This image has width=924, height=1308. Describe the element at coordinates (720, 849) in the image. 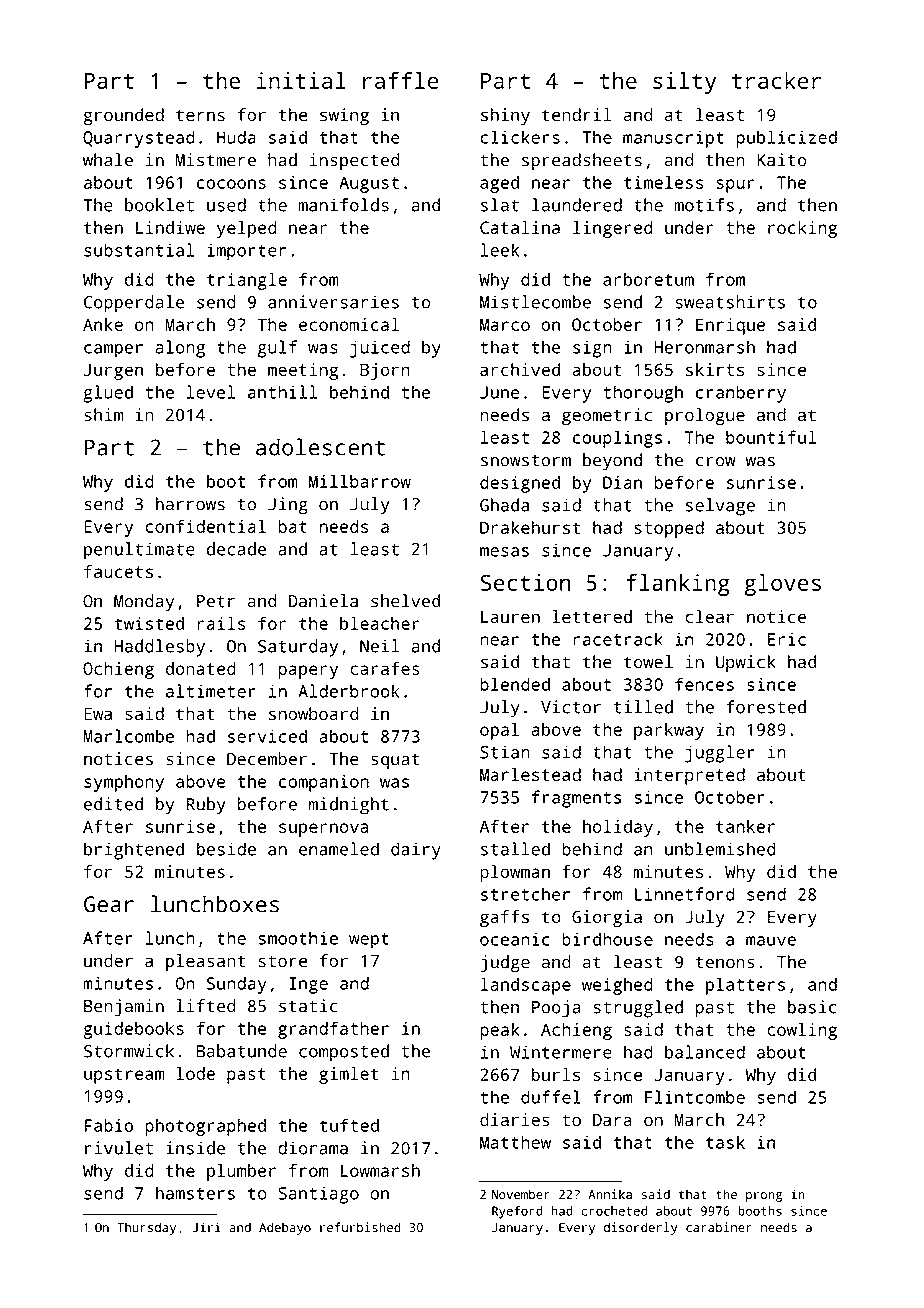

I see `unblemished` at that location.
